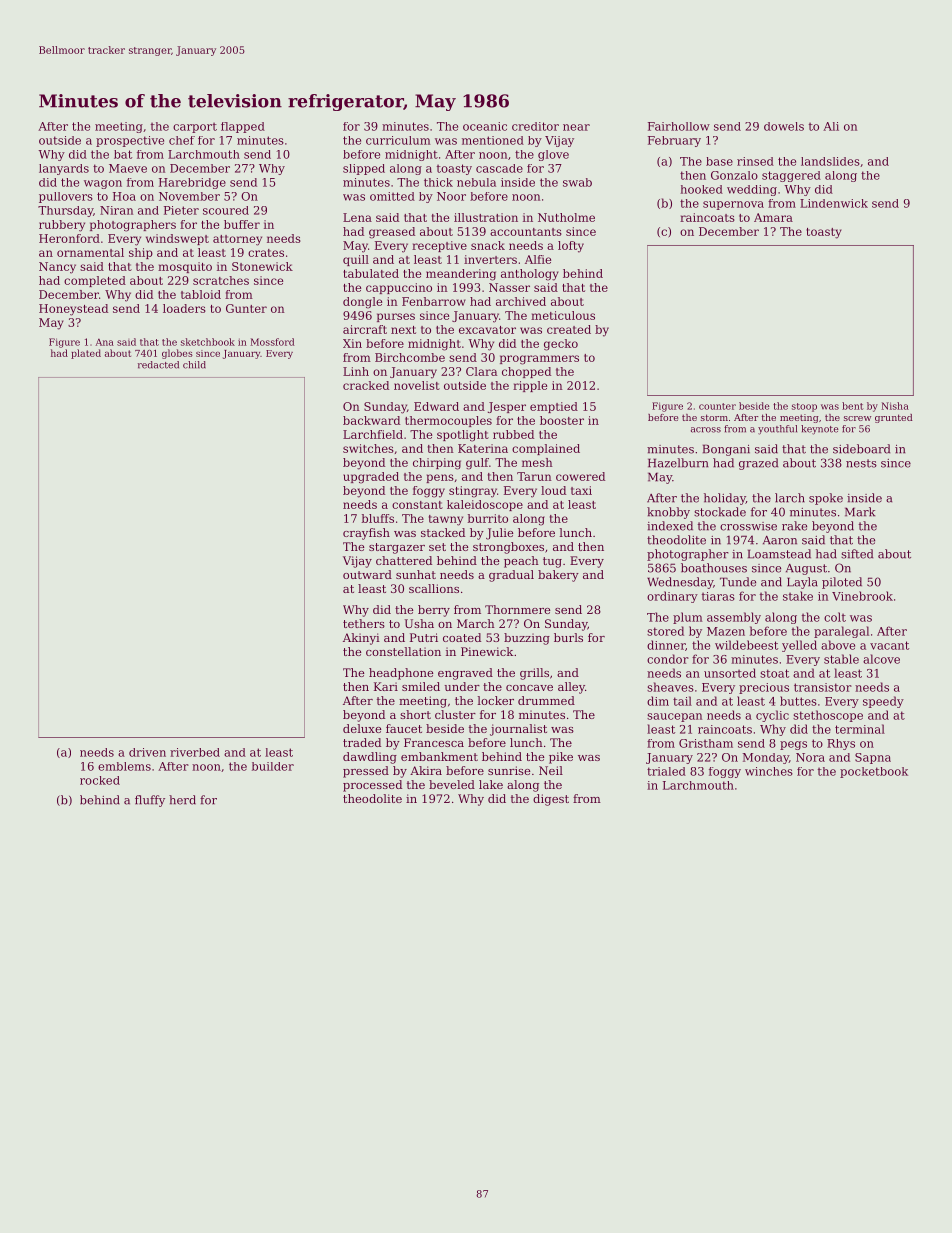 This screenshot has height=1233, width=952. Describe the element at coordinates (182, 800) in the screenshot. I see `herd` at that location.
